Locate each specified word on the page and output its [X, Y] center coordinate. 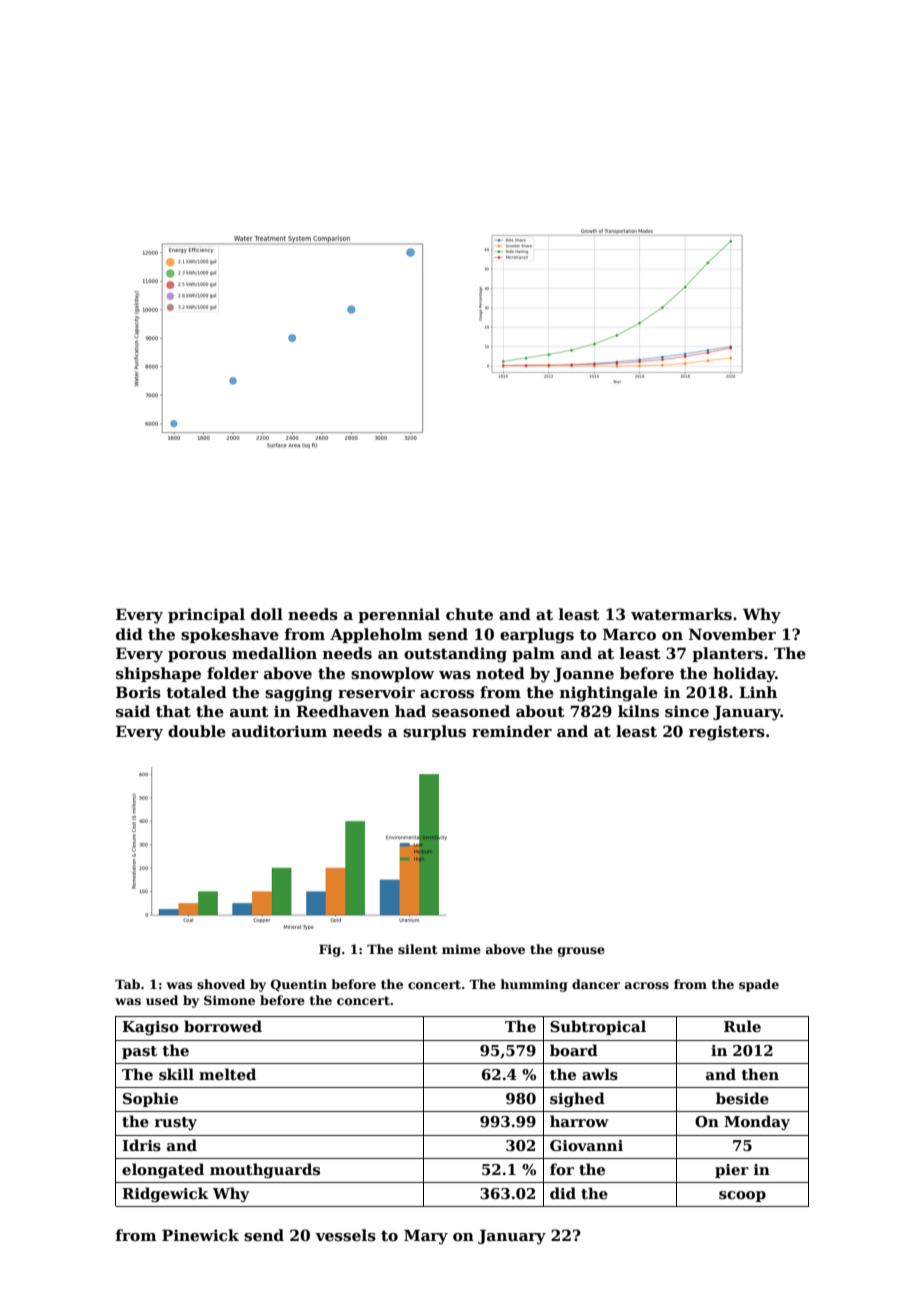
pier [732, 1171]
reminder [512, 731]
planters [727, 654]
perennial [399, 615]
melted [227, 1074]
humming [533, 985]
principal [206, 615]
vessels [345, 1235]
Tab [127, 984]
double [197, 731]
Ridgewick [165, 1195]
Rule [742, 1026]
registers [727, 733]
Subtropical [598, 1027]
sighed [577, 1100]
